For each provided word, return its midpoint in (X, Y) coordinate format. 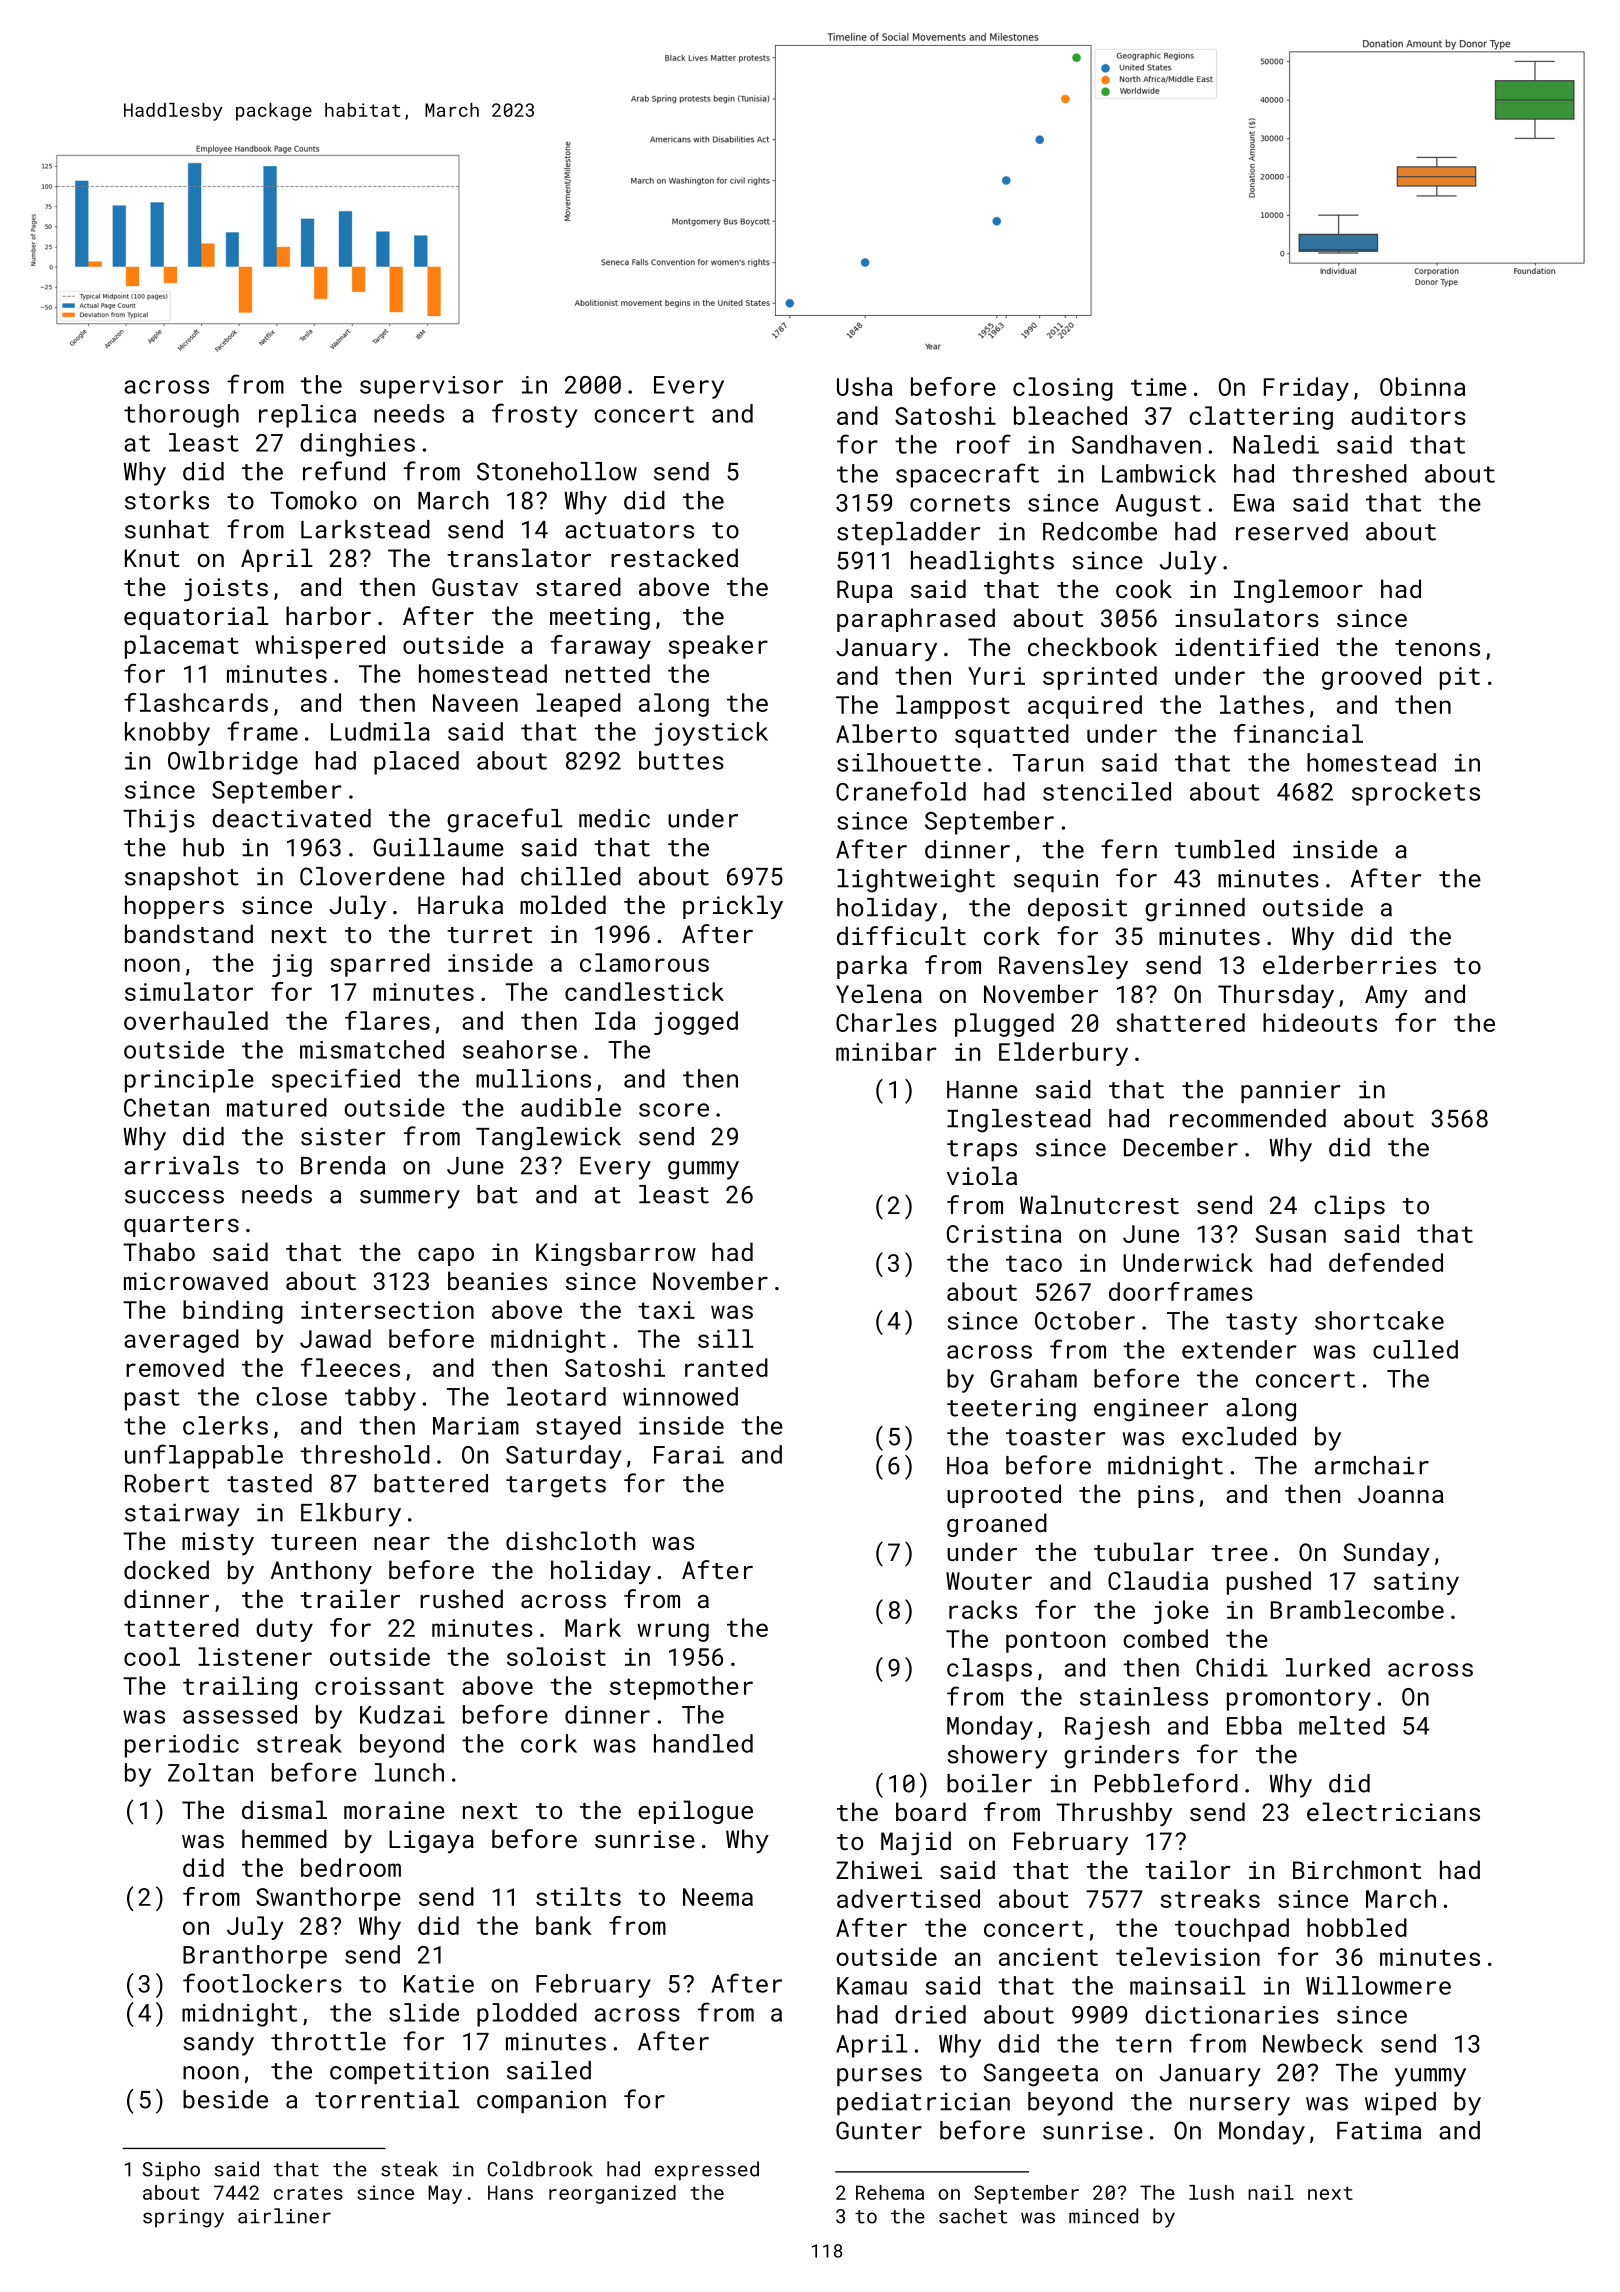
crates (308, 2193)
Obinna (1423, 386)
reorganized (612, 2194)
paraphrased (916, 620)
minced (1103, 2216)
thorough (181, 416)
